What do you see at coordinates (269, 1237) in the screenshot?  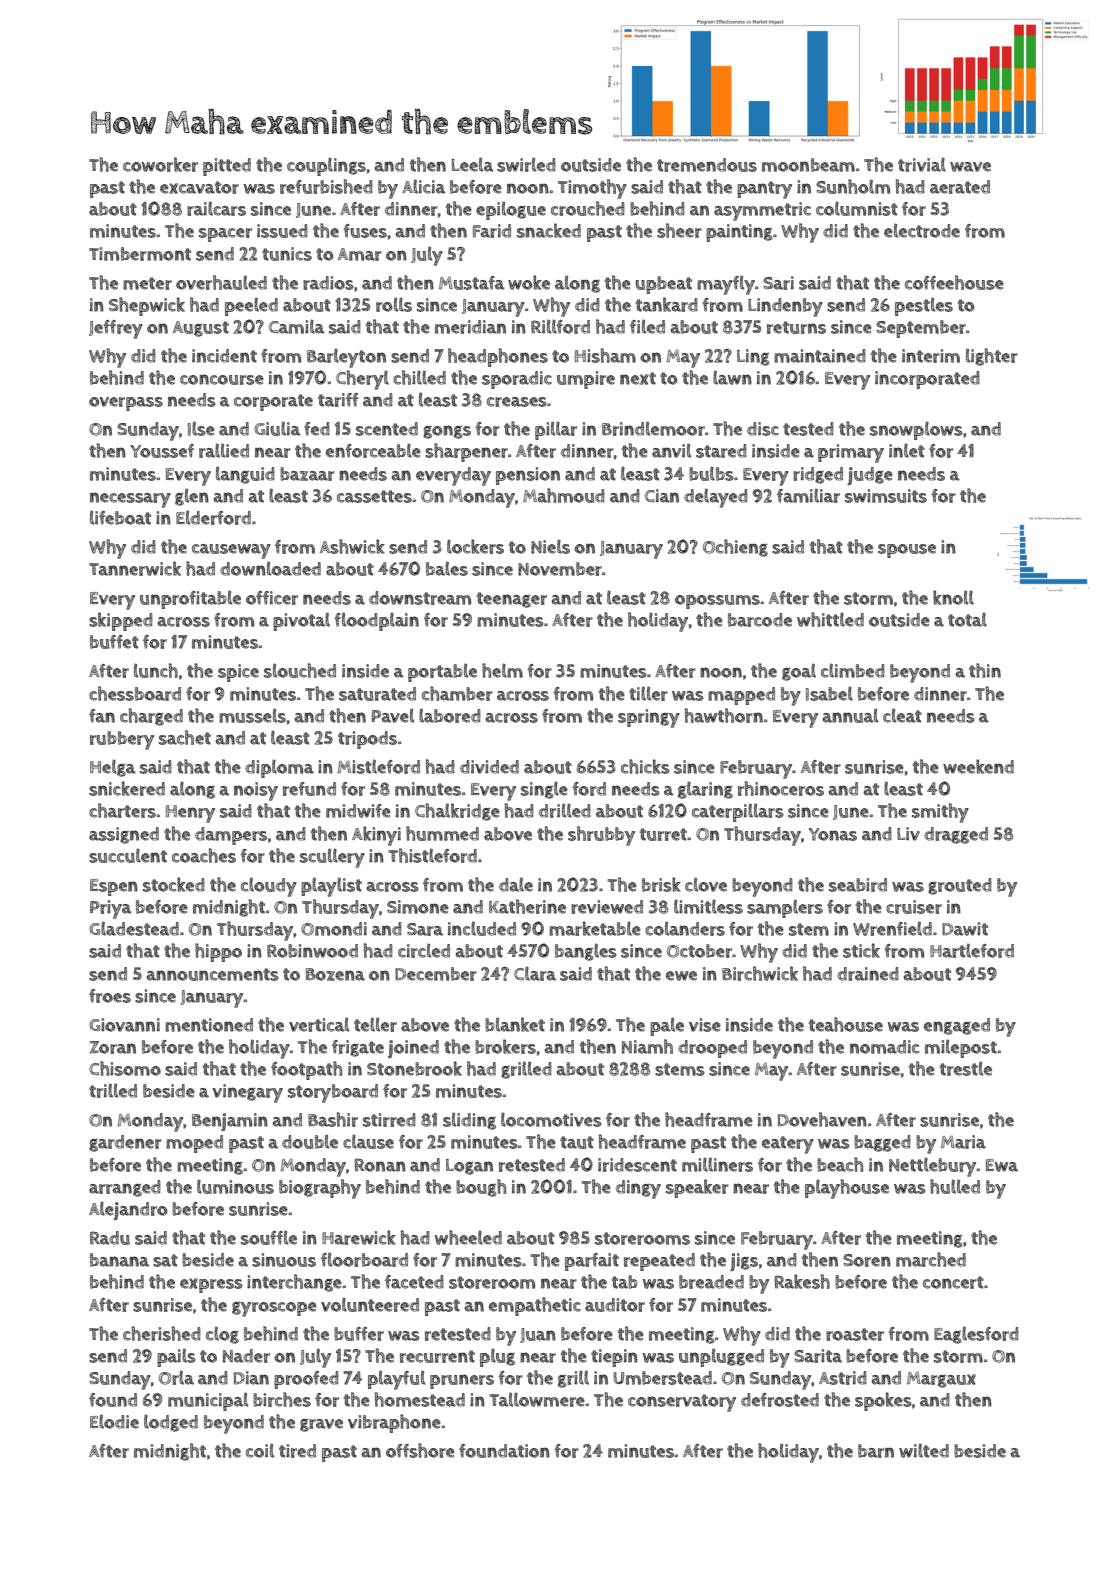 I see `souffle` at bounding box center [269, 1237].
